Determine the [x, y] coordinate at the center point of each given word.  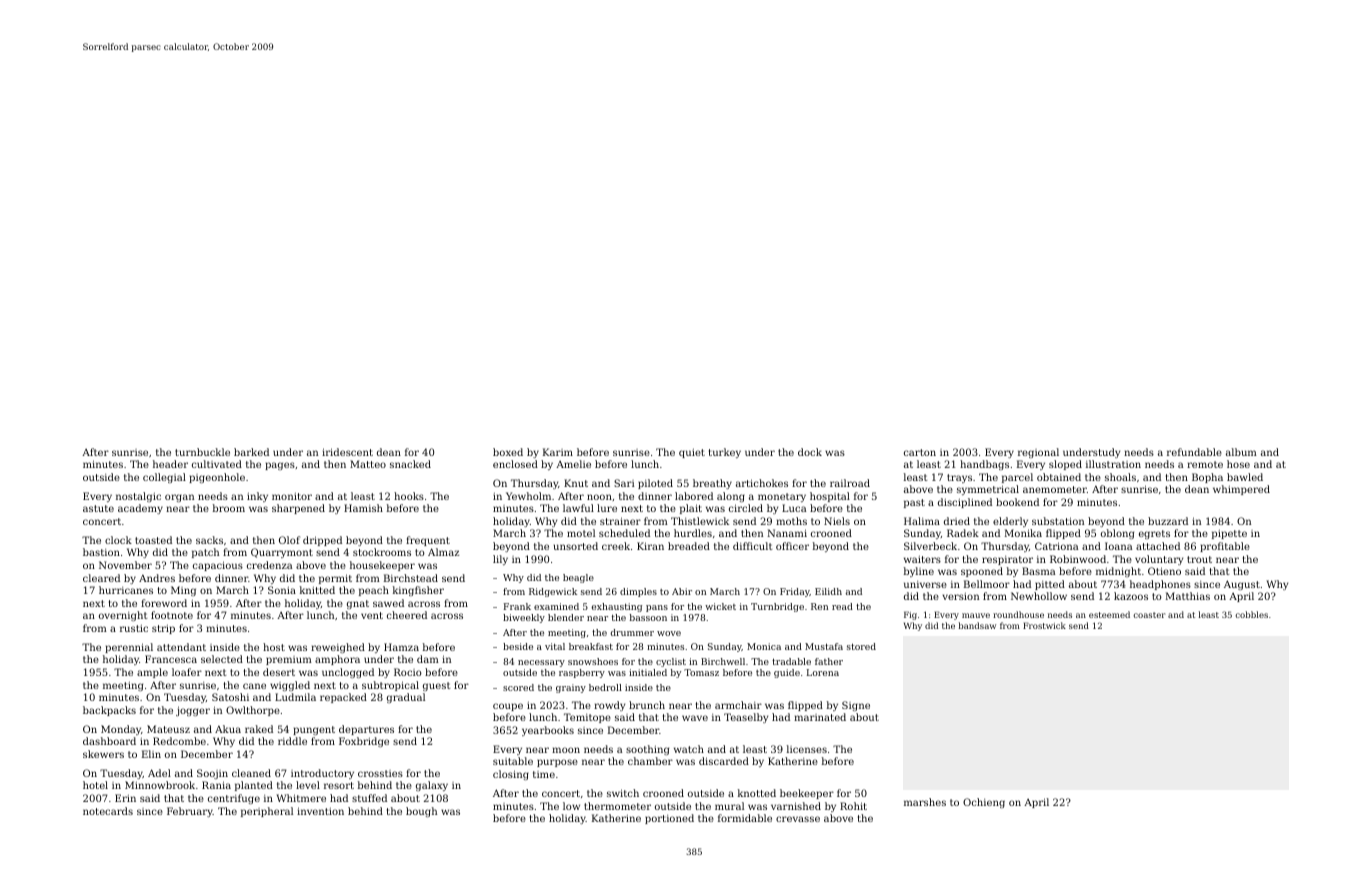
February [190, 812]
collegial [164, 478]
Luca [794, 508]
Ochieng [984, 803]
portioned [669, 819]
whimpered [1241, 490]
